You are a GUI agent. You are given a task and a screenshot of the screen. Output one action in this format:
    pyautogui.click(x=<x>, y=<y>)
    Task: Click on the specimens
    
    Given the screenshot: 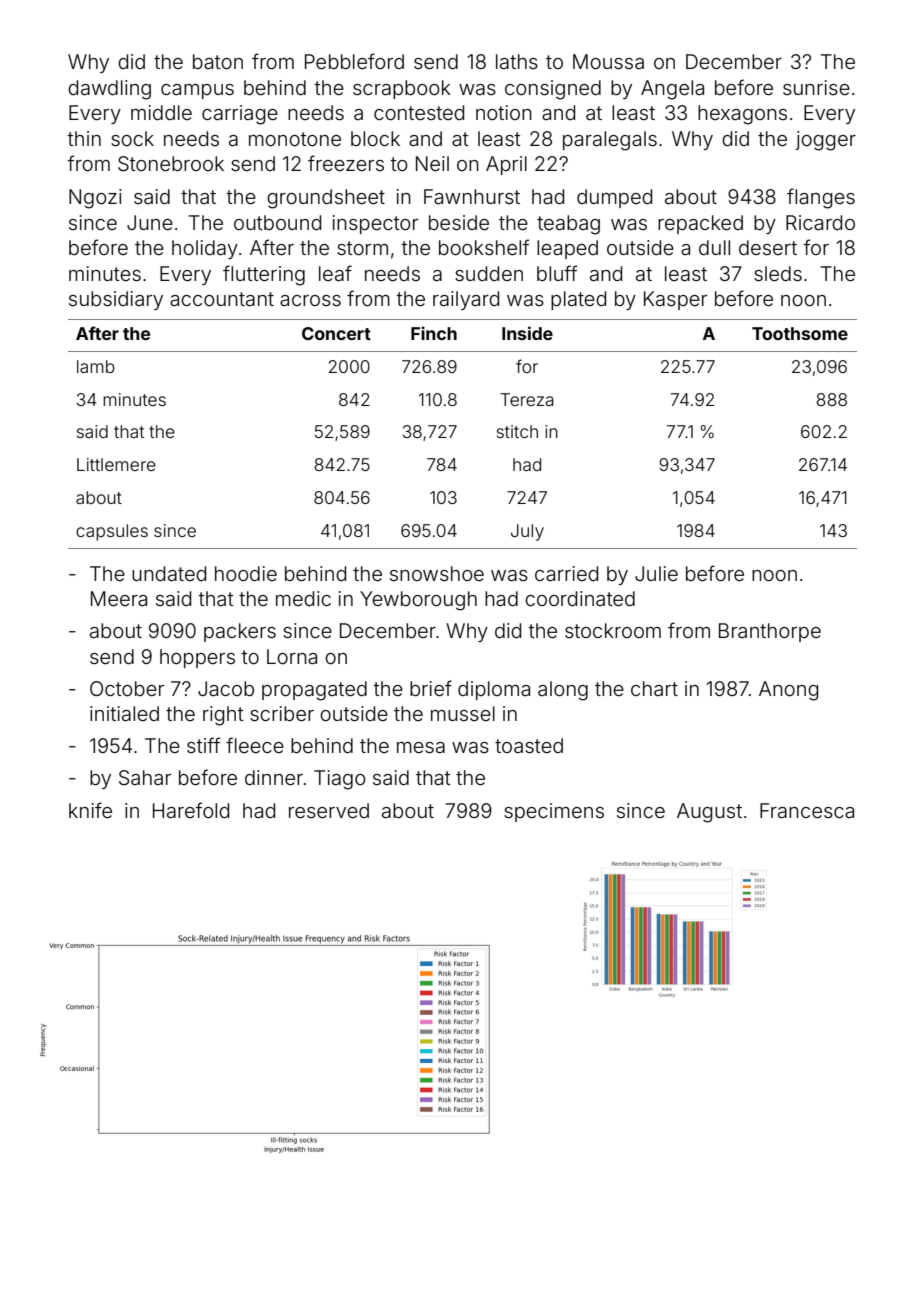 What is the action you would take?
    pyautogui.click(x=554, y=812)
